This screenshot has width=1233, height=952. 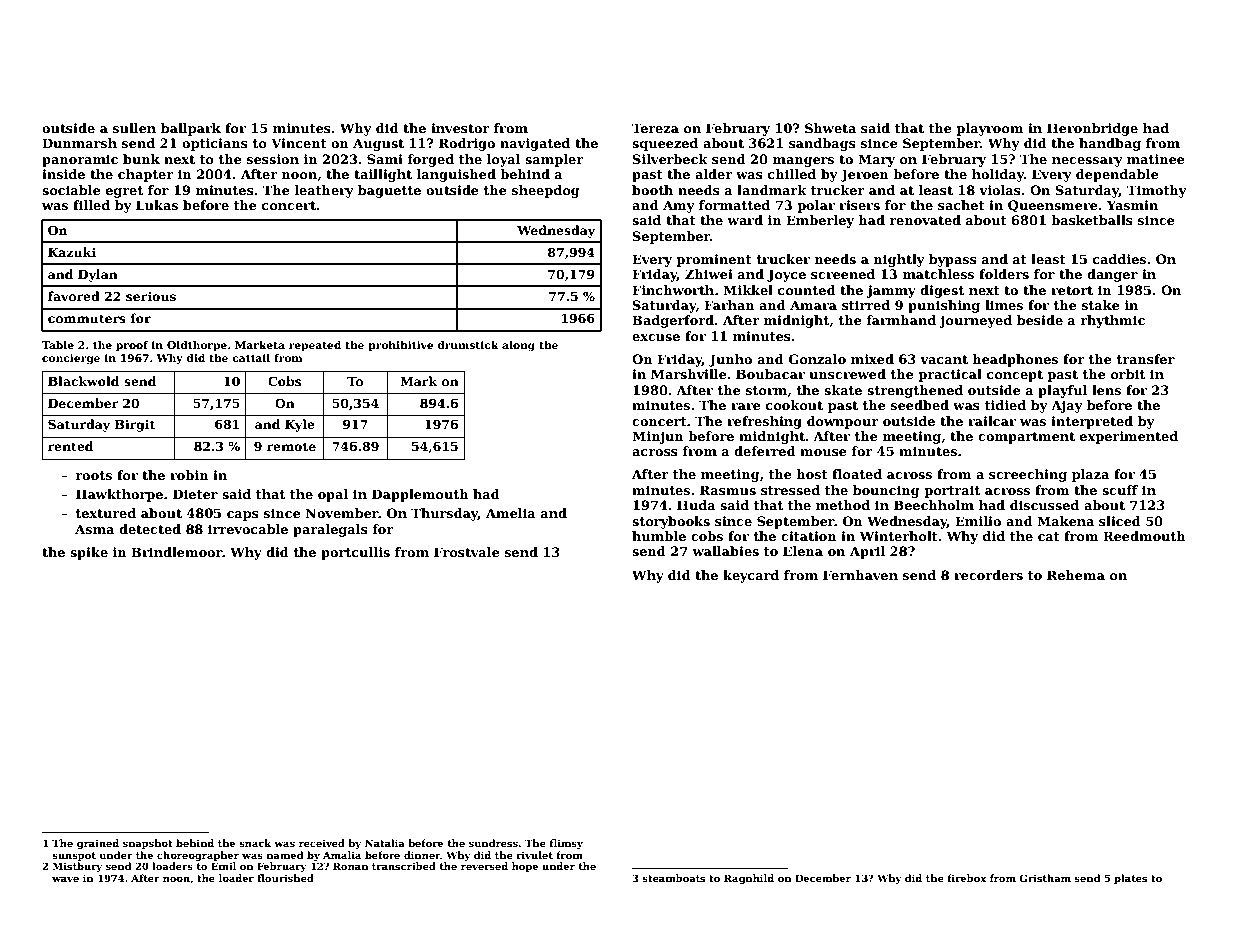 I want to click on serious, so click(x=151, y=296).
